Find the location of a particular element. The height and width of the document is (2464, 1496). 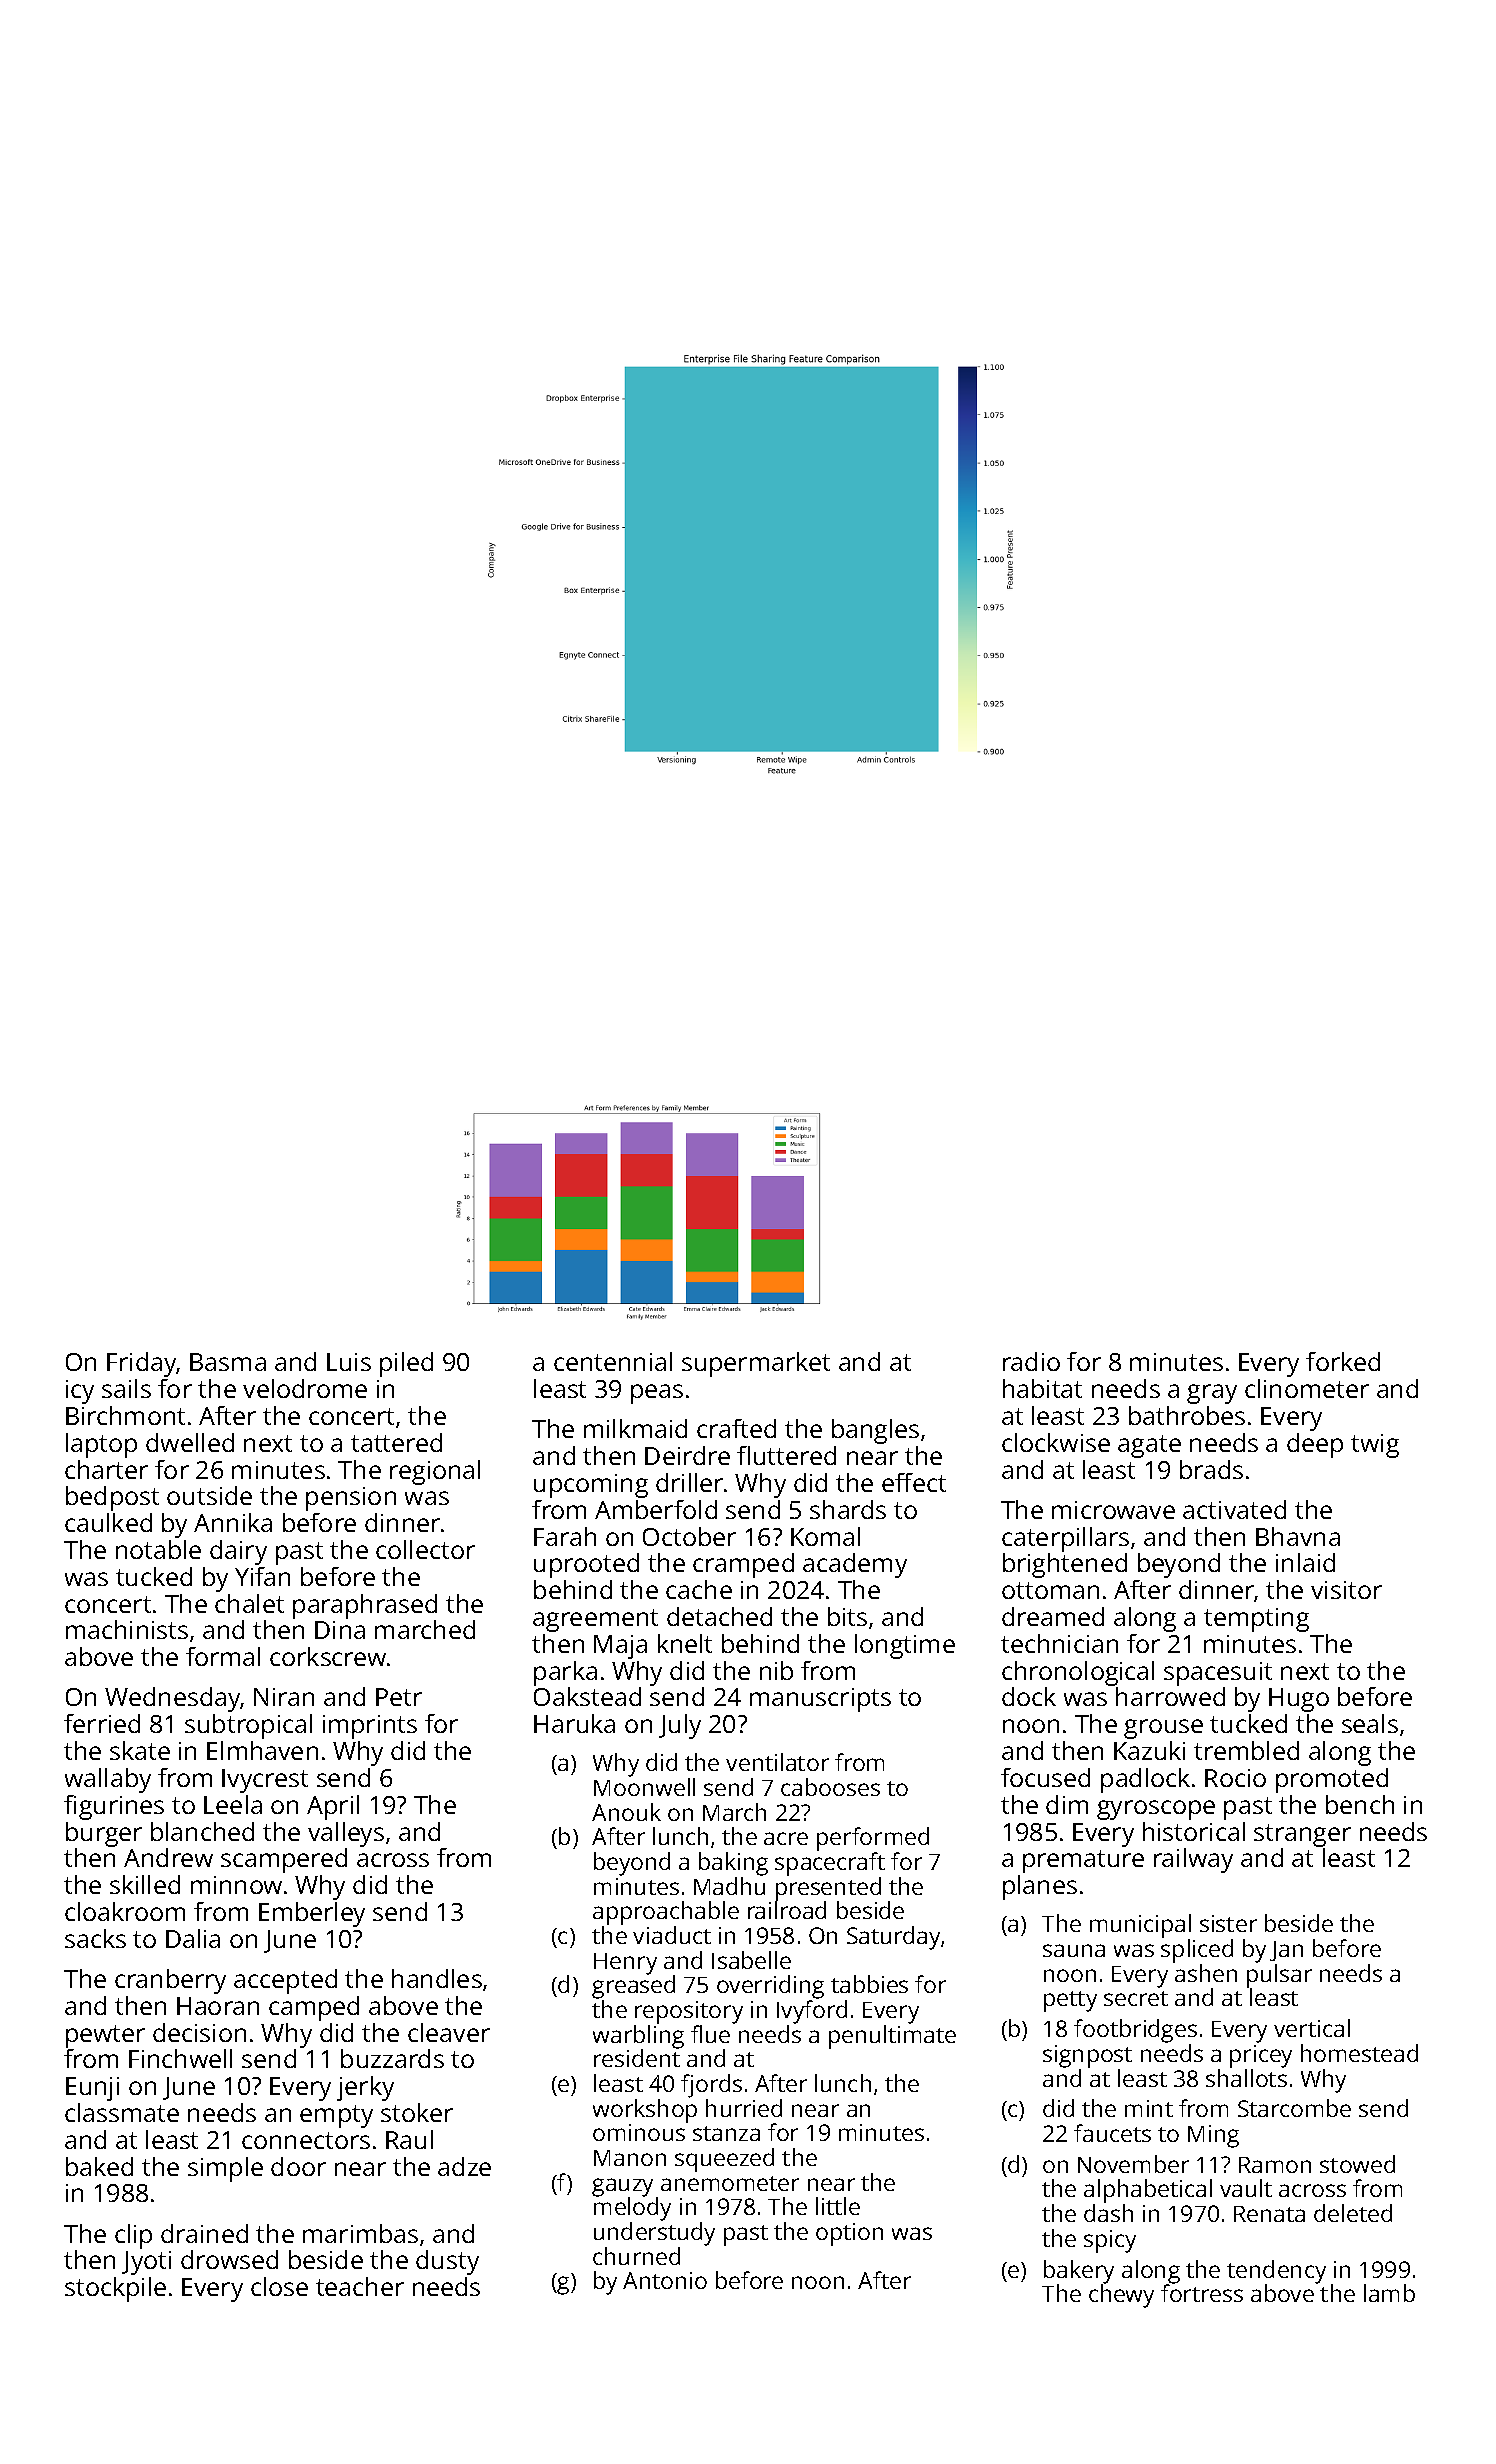

tattered is located at coordinates (396, 1442).
